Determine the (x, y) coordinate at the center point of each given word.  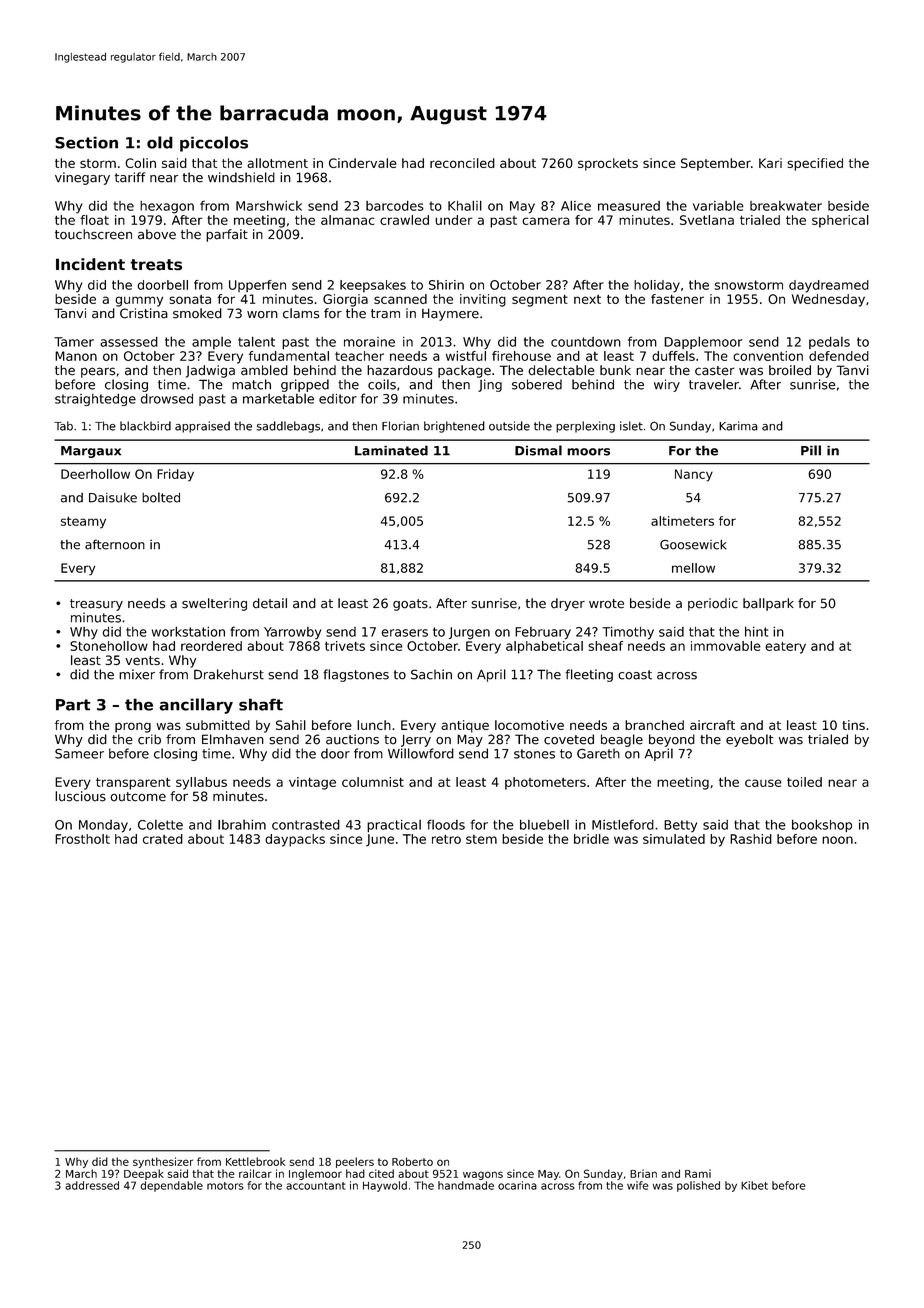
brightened (454, 427)
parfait (227, 235)
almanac (347, 220)
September (716, 164)
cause (763, 783)
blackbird (145, 426)
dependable (171, 1186)
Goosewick (693, 544)
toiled (804, 782)
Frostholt (82, 839)
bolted (161, 497)
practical (394, 826)
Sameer (79, 753)
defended (839, 356)
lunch (374, 725)
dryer (568, 604)
